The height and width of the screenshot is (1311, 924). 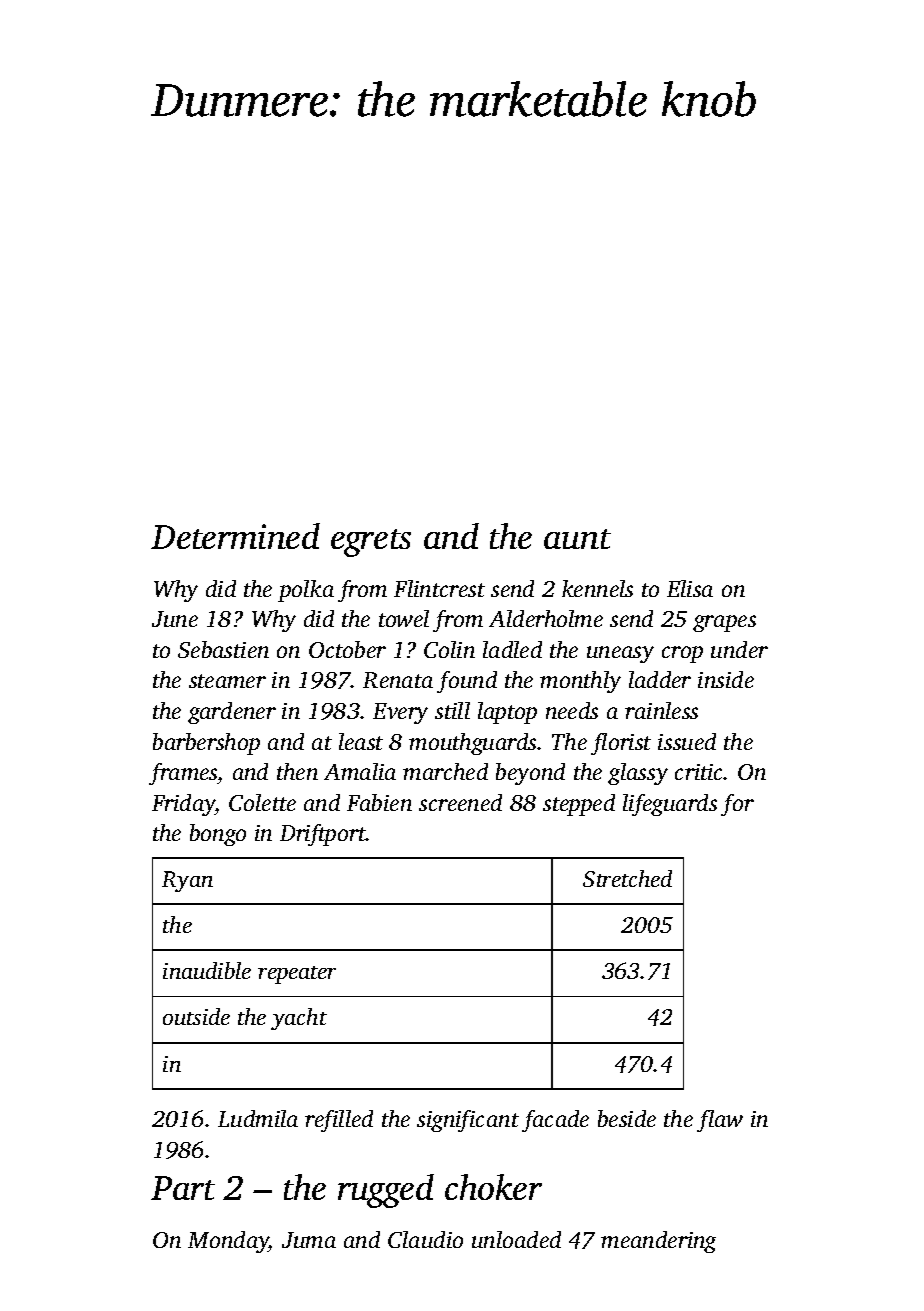 I want to click on Ludmila, so click(x=258, y=1118).
